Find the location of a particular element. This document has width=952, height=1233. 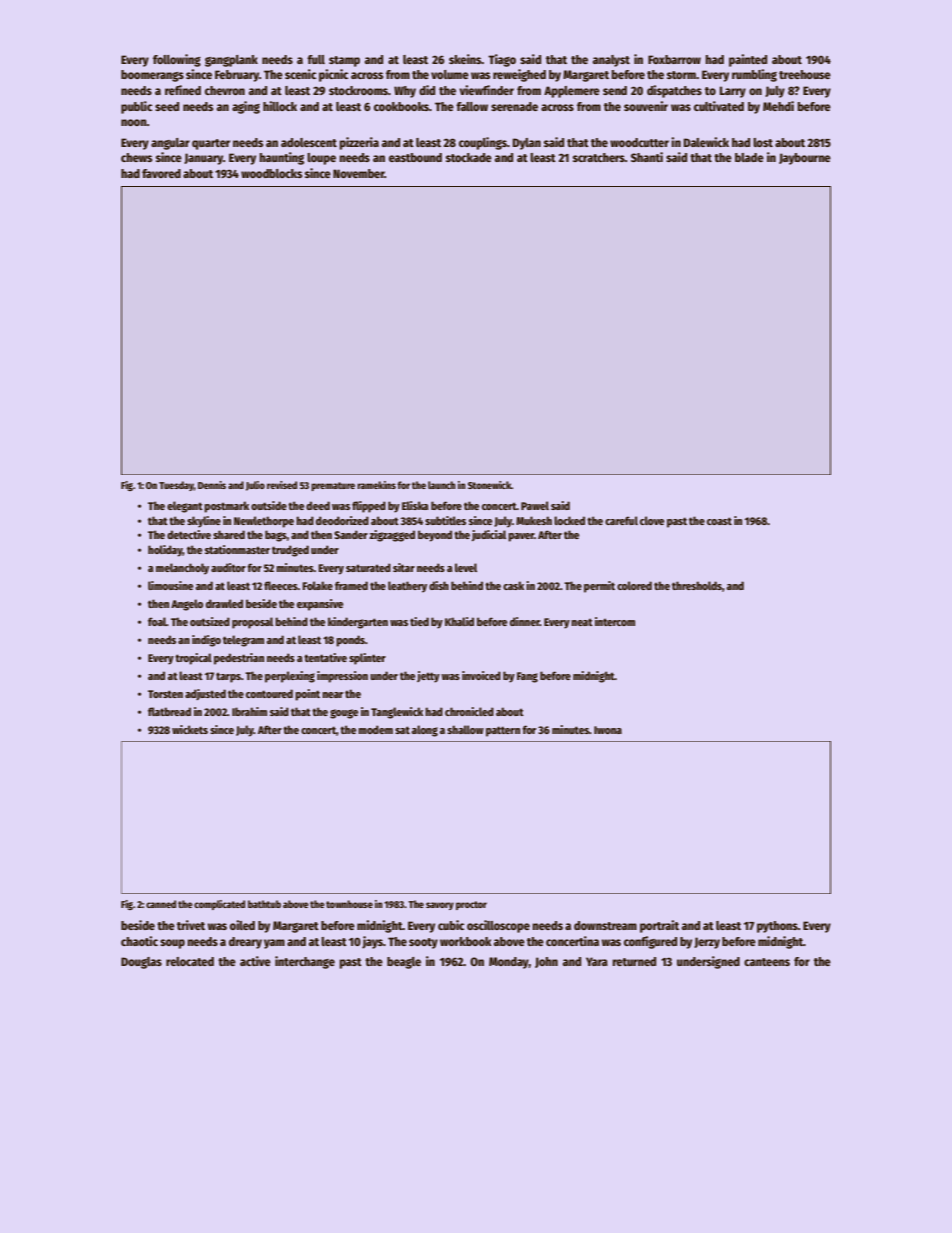

complicated is located at coordinates (219, 905).
